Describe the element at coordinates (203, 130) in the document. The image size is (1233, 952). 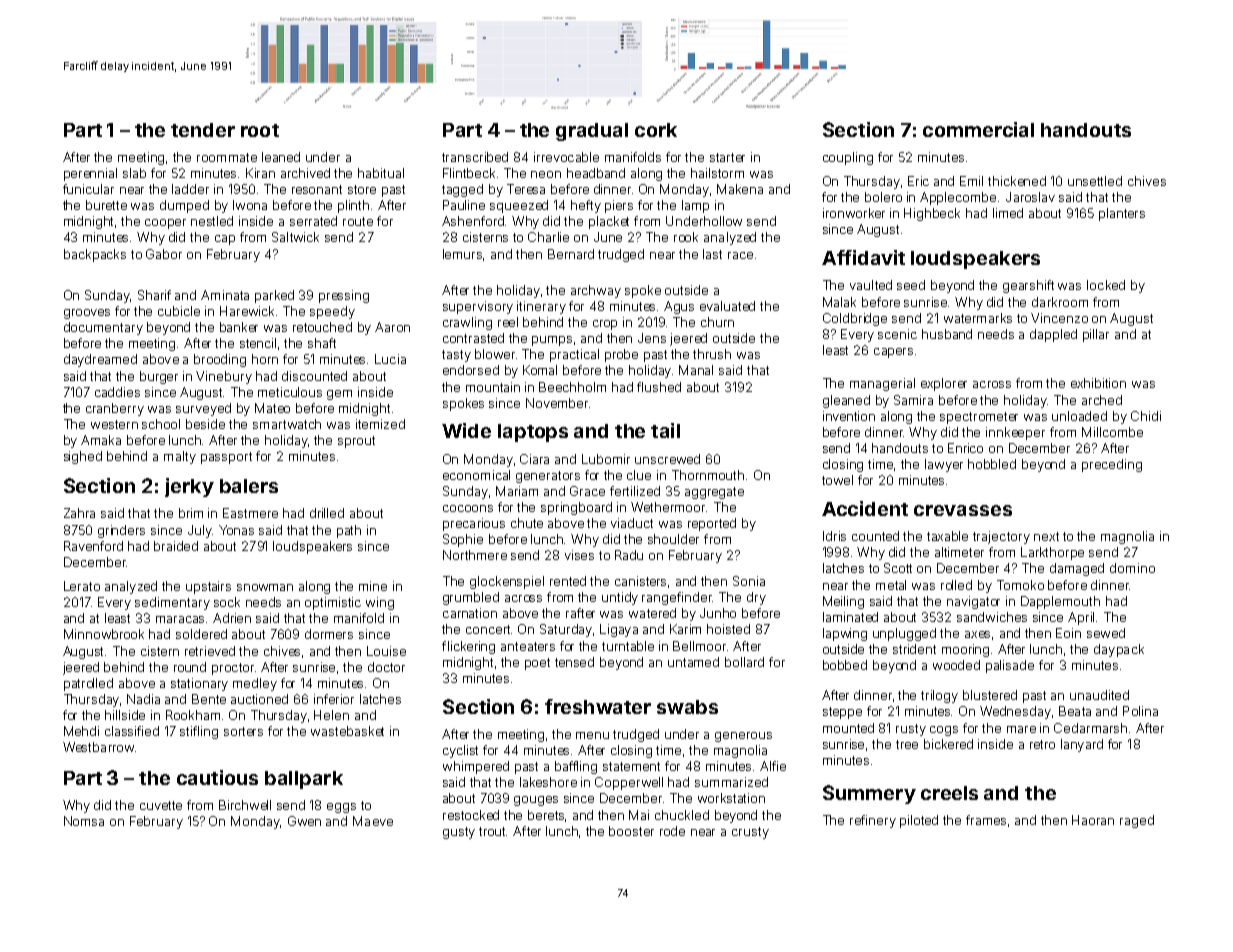
I see `tender` at that location.
